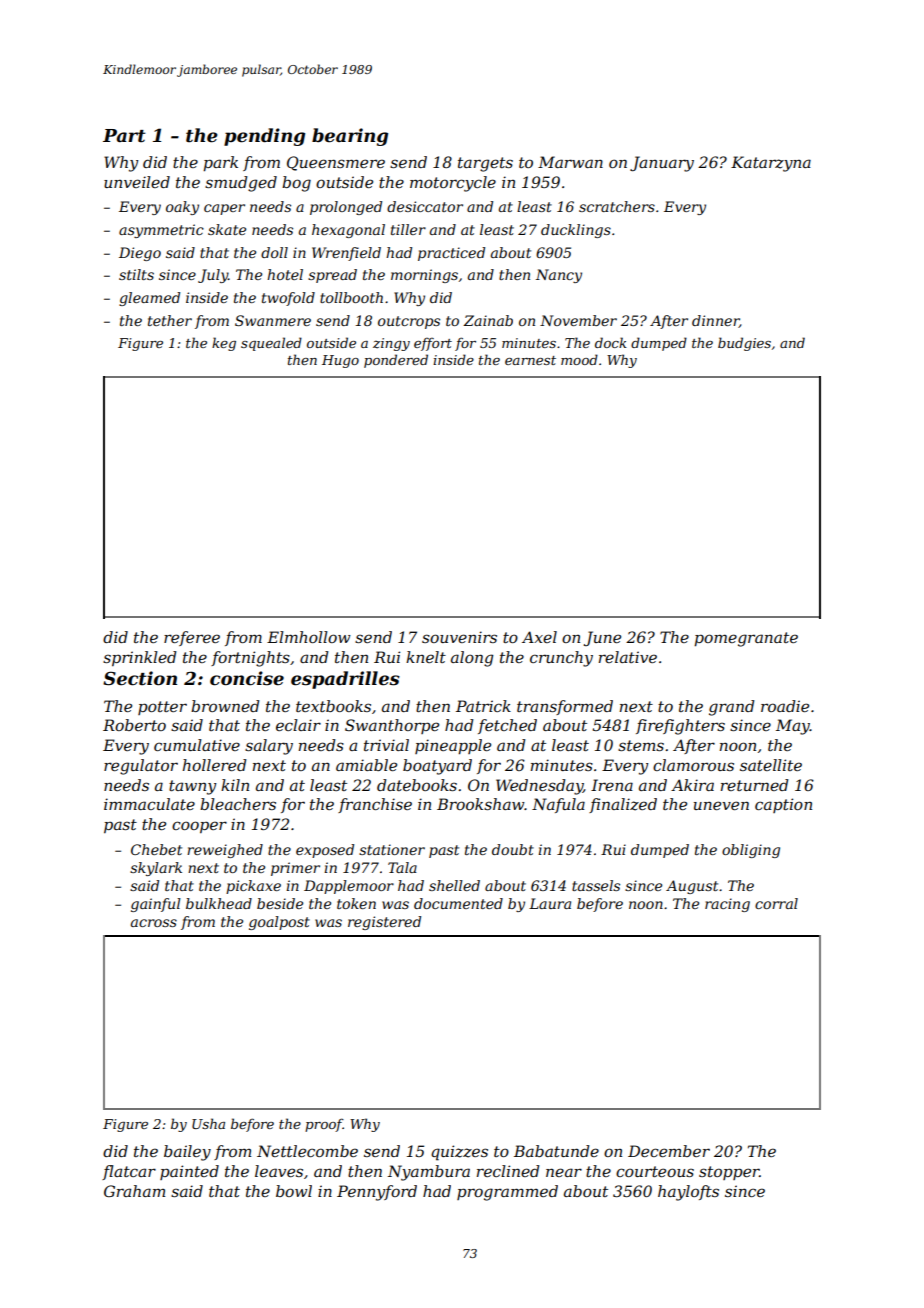  What do you see at coordinates (137, 182) in the page?
I see `unveiled` at bounding box center [137, 182].
